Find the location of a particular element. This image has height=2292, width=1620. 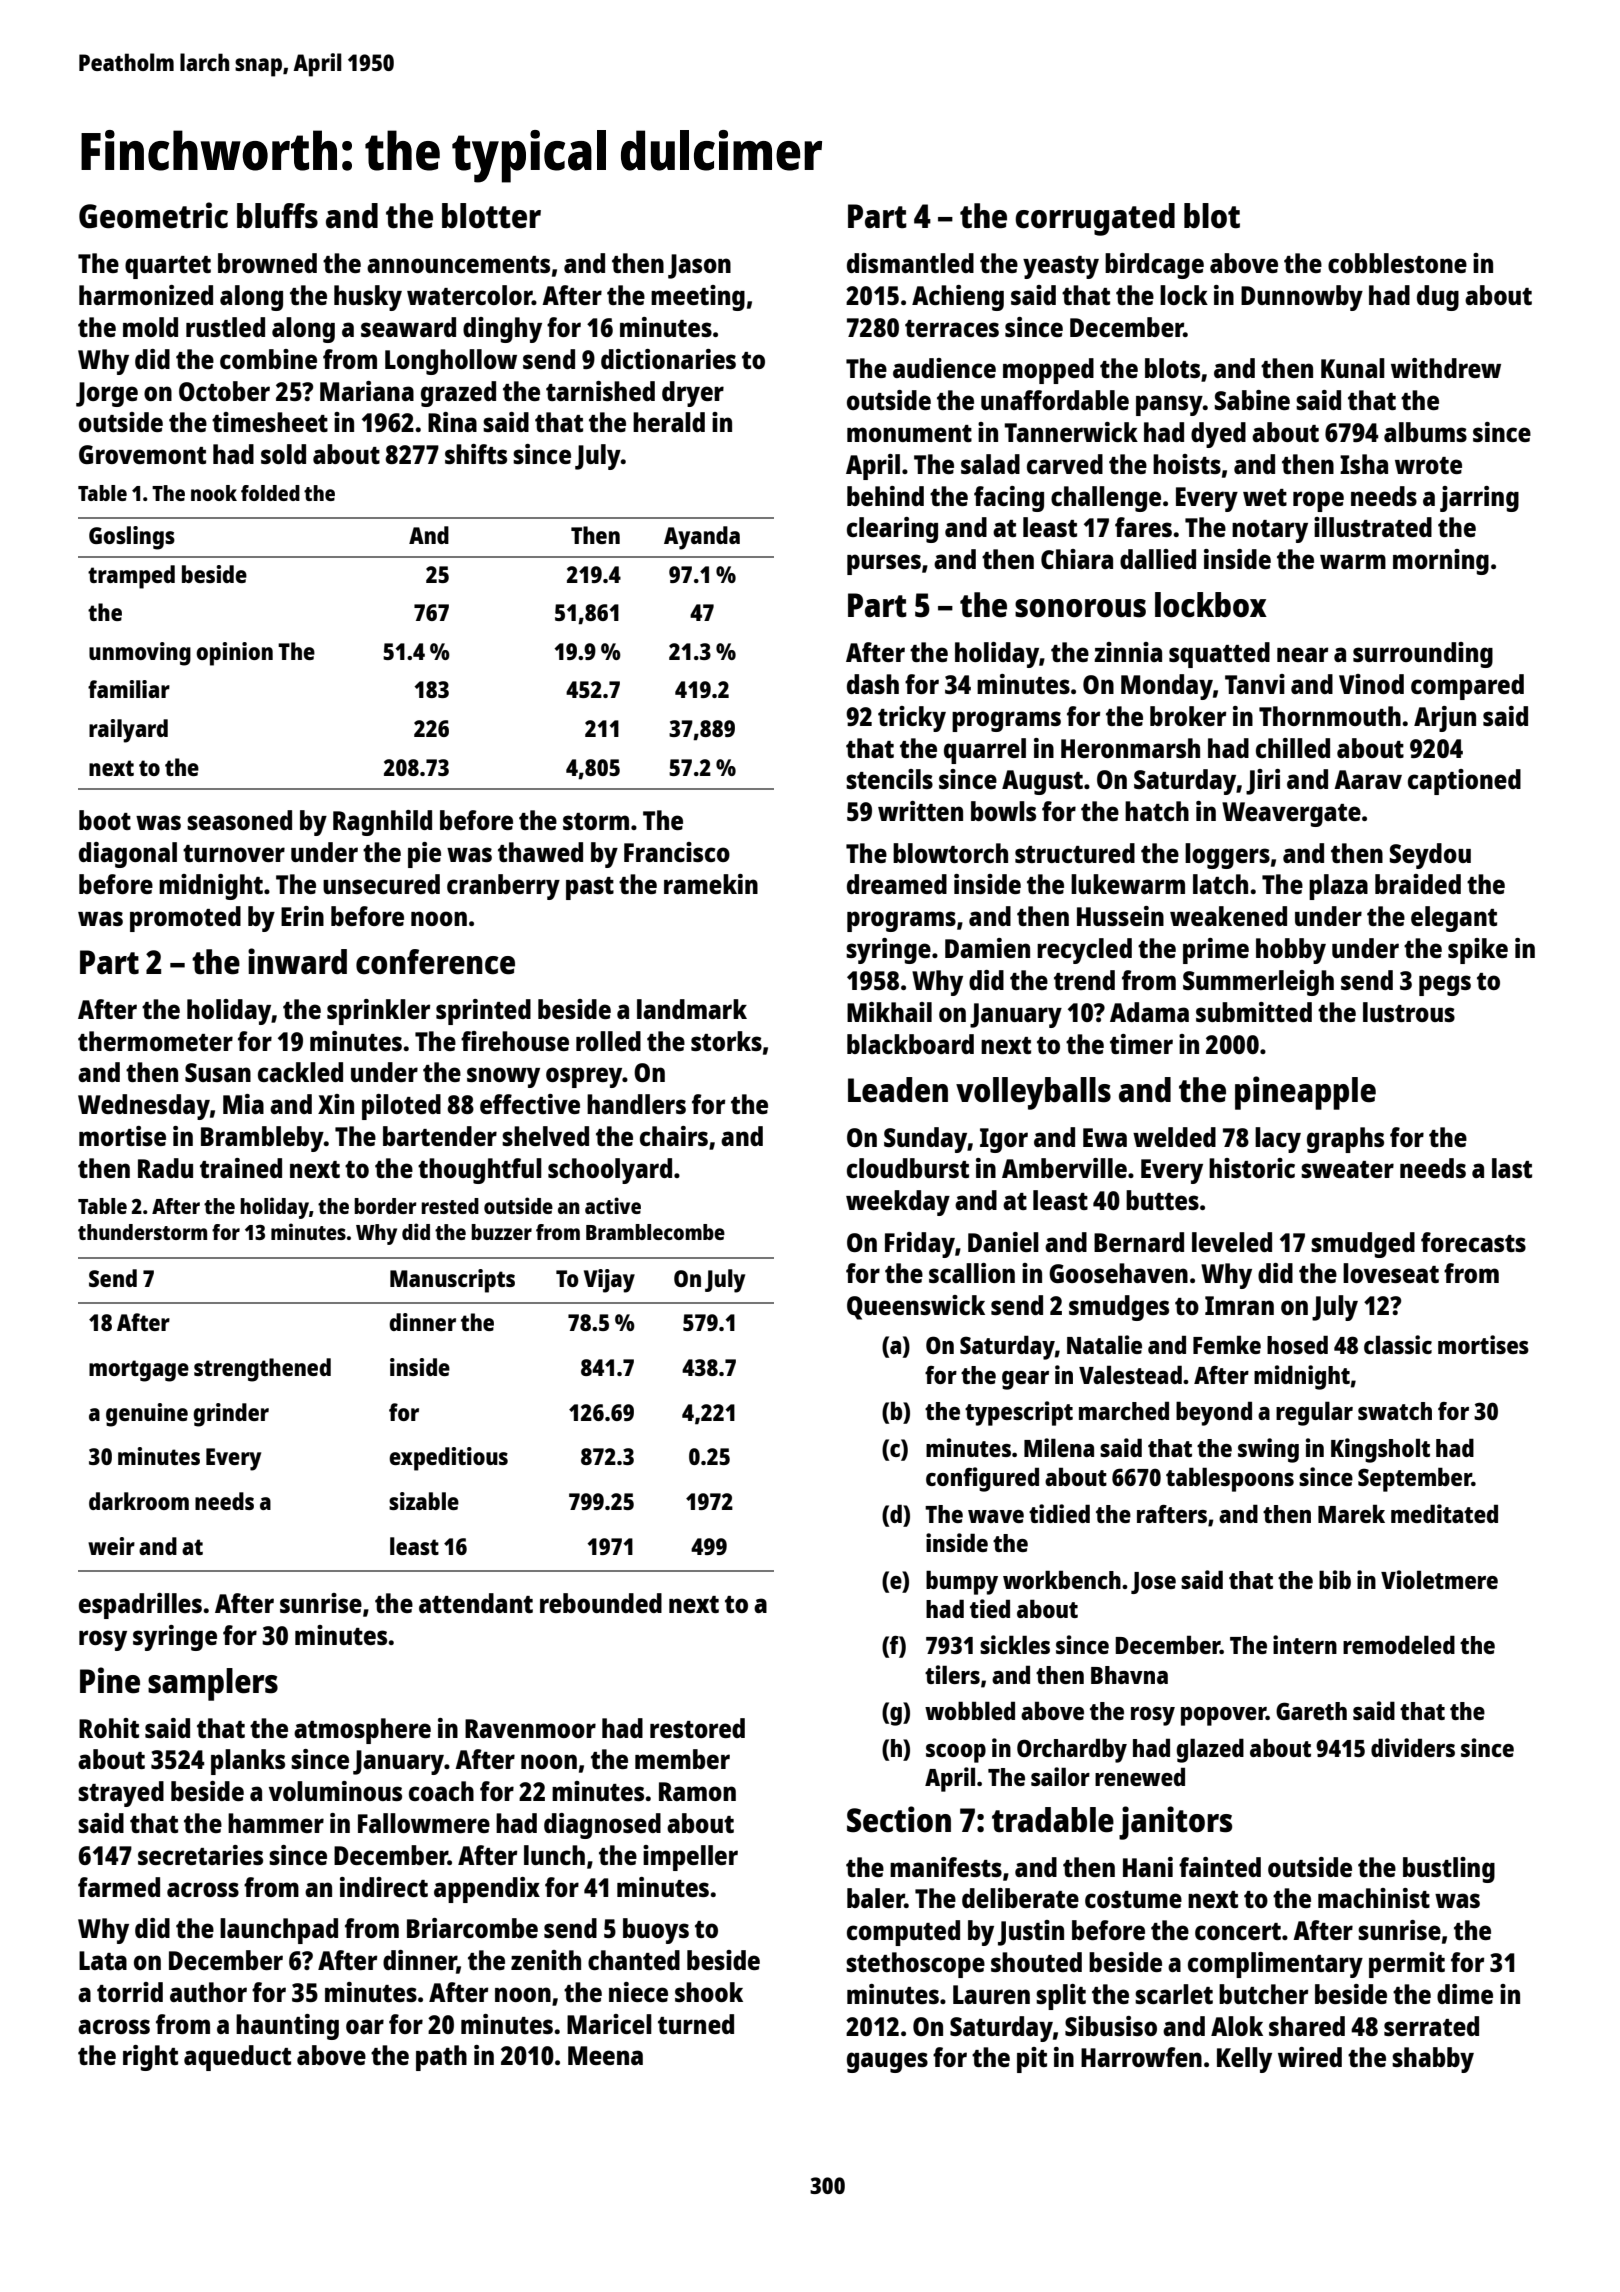

cobblestone is located at coordinates (1397, 263).
